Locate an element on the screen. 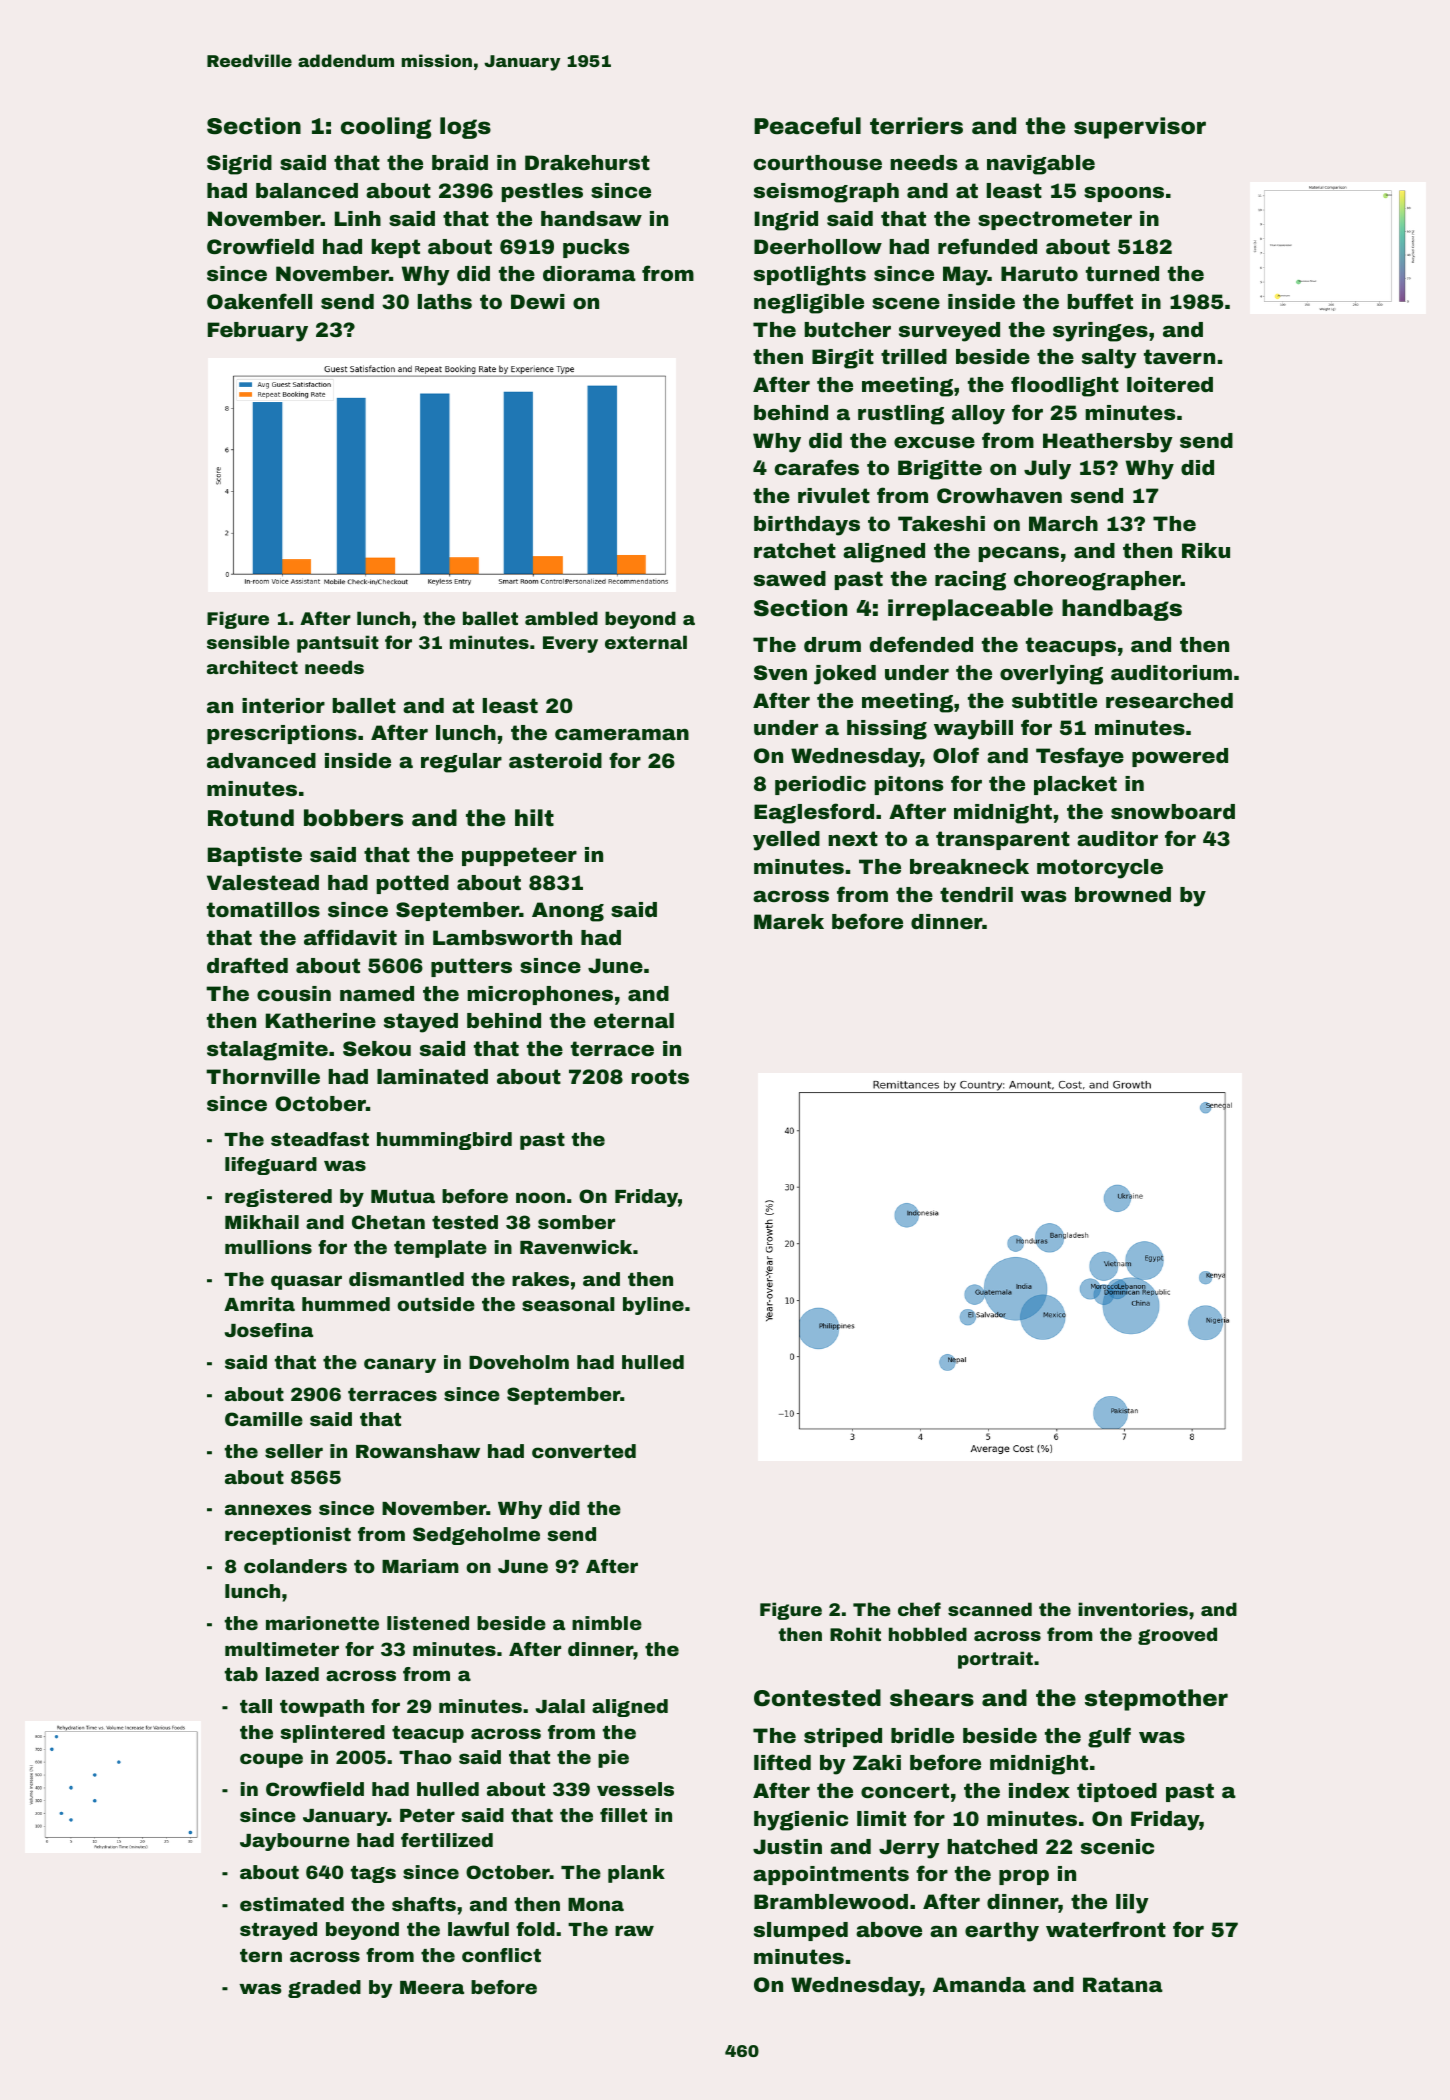  browned is located at coordinates (1123, 894).
